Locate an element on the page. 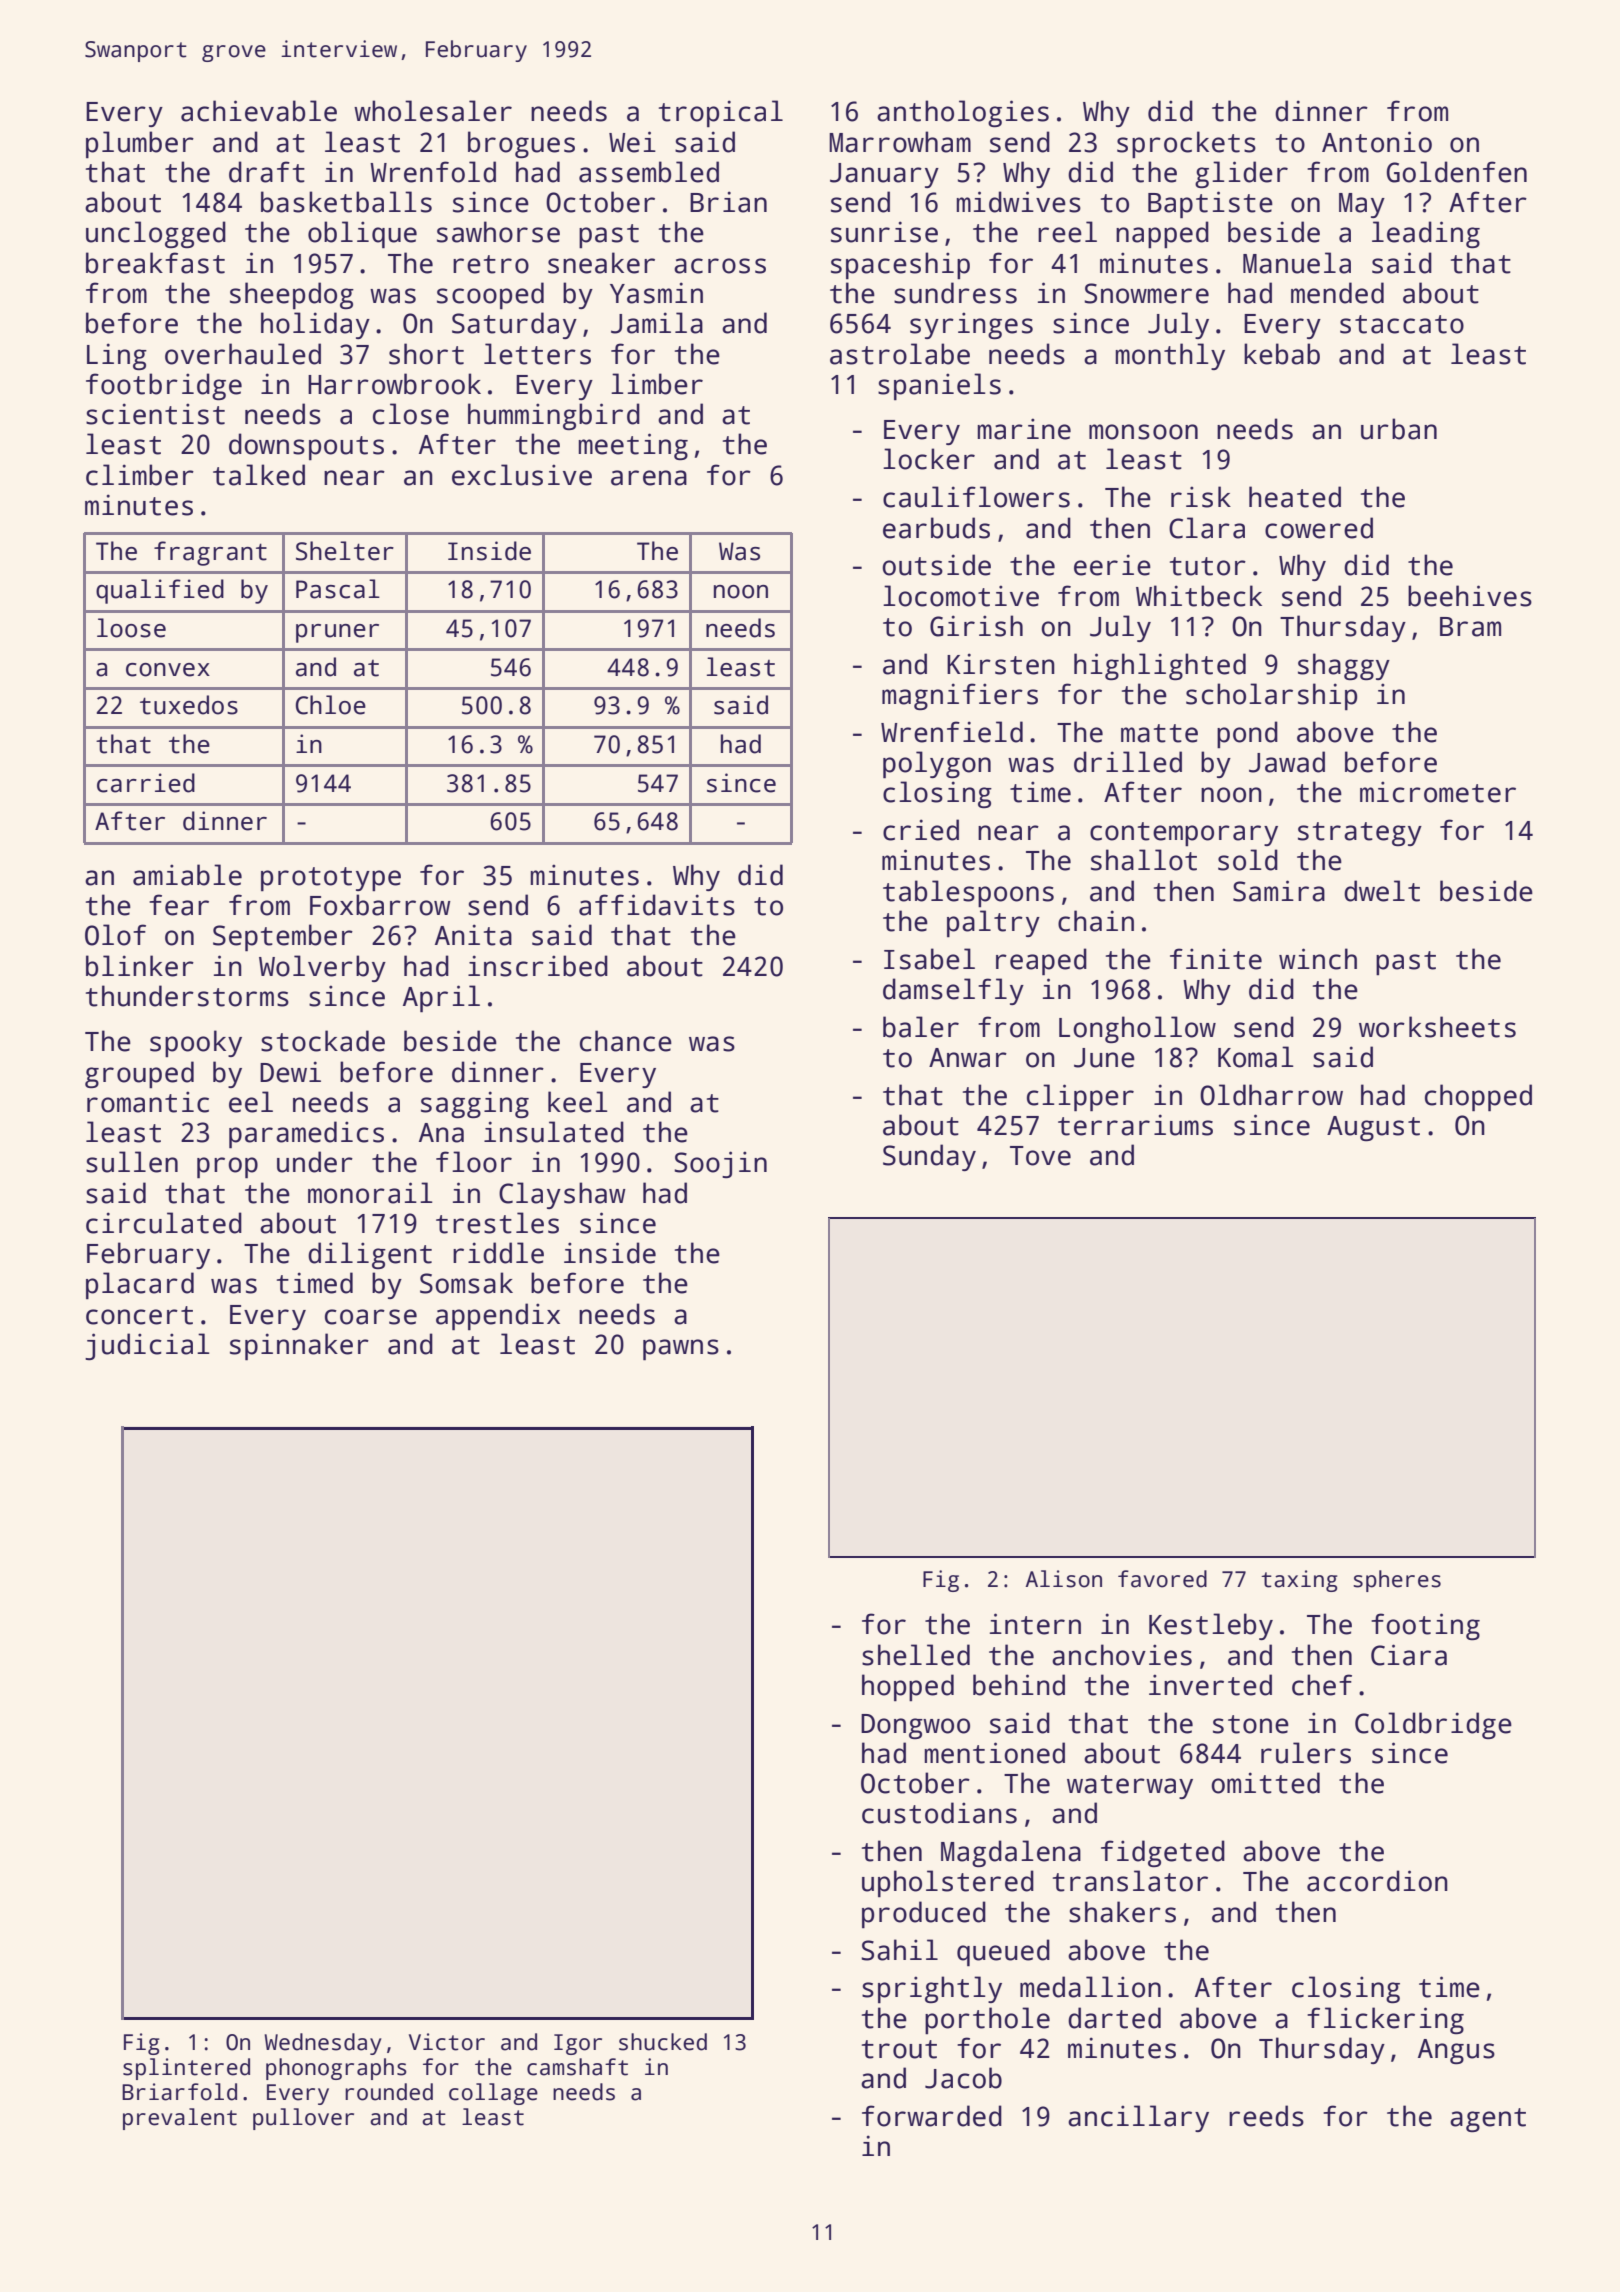 The image size is (1620, 2292). worksheets is located at coordinates (1437, 1027).
